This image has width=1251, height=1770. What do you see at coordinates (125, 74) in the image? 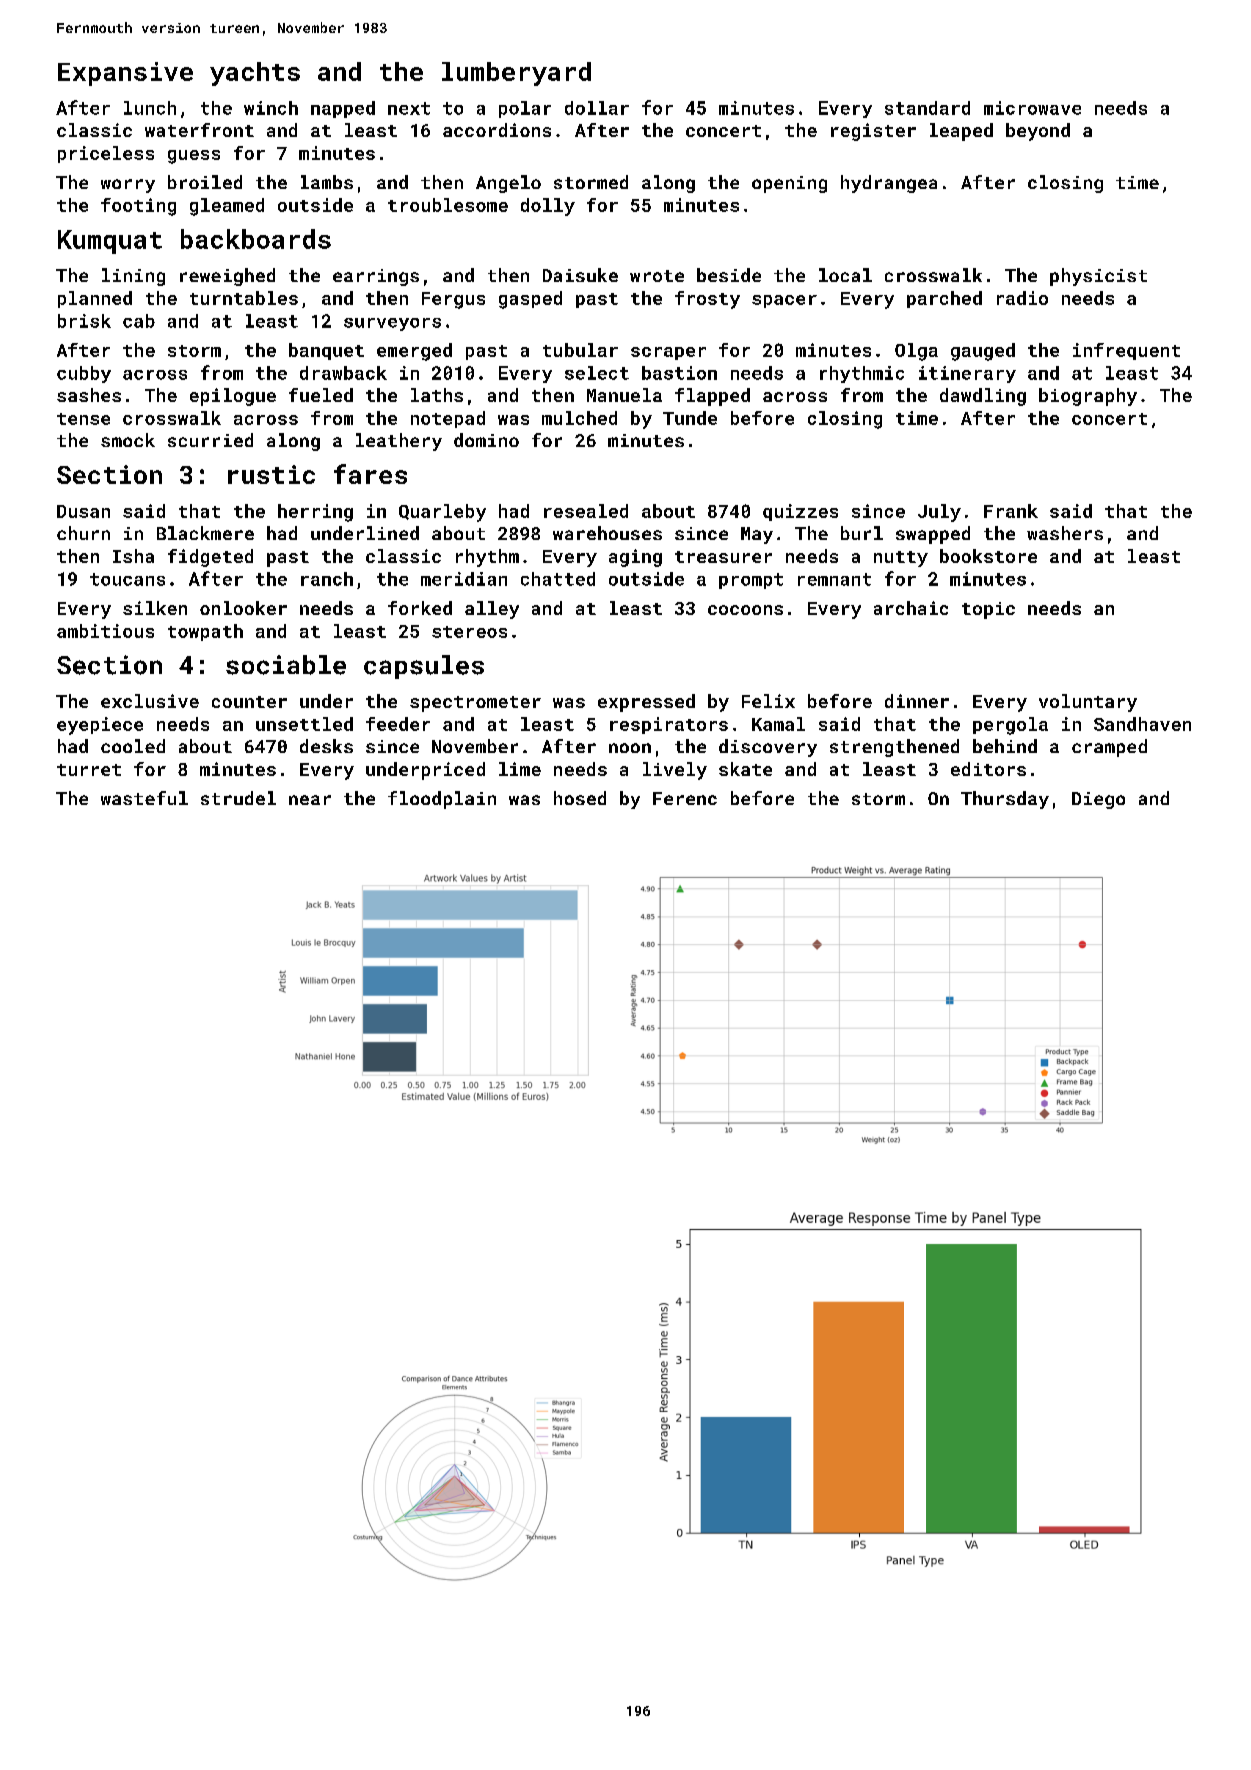
I see `Expansive` at bounding box center [125, 74].
